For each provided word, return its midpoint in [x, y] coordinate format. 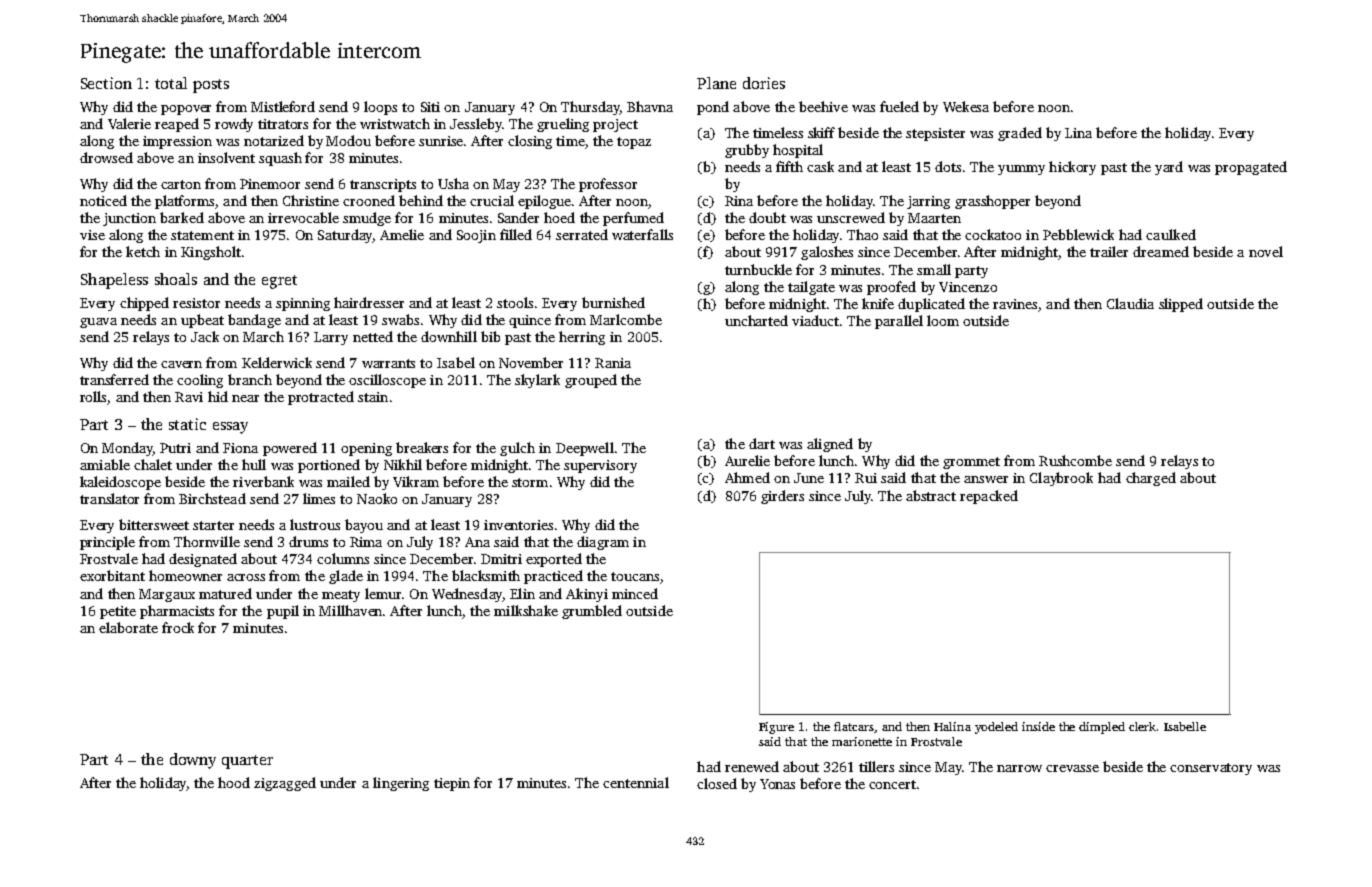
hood [234, 782]
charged [1151, 479]
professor [608, 185]
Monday [127, 449]
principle [107, 543]
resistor [196, 303]
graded [1020, 134]
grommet [971, 463]
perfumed [633, 219]
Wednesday [467, 595]
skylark [537, 381]
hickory [1072, 168]
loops [380, 108]
